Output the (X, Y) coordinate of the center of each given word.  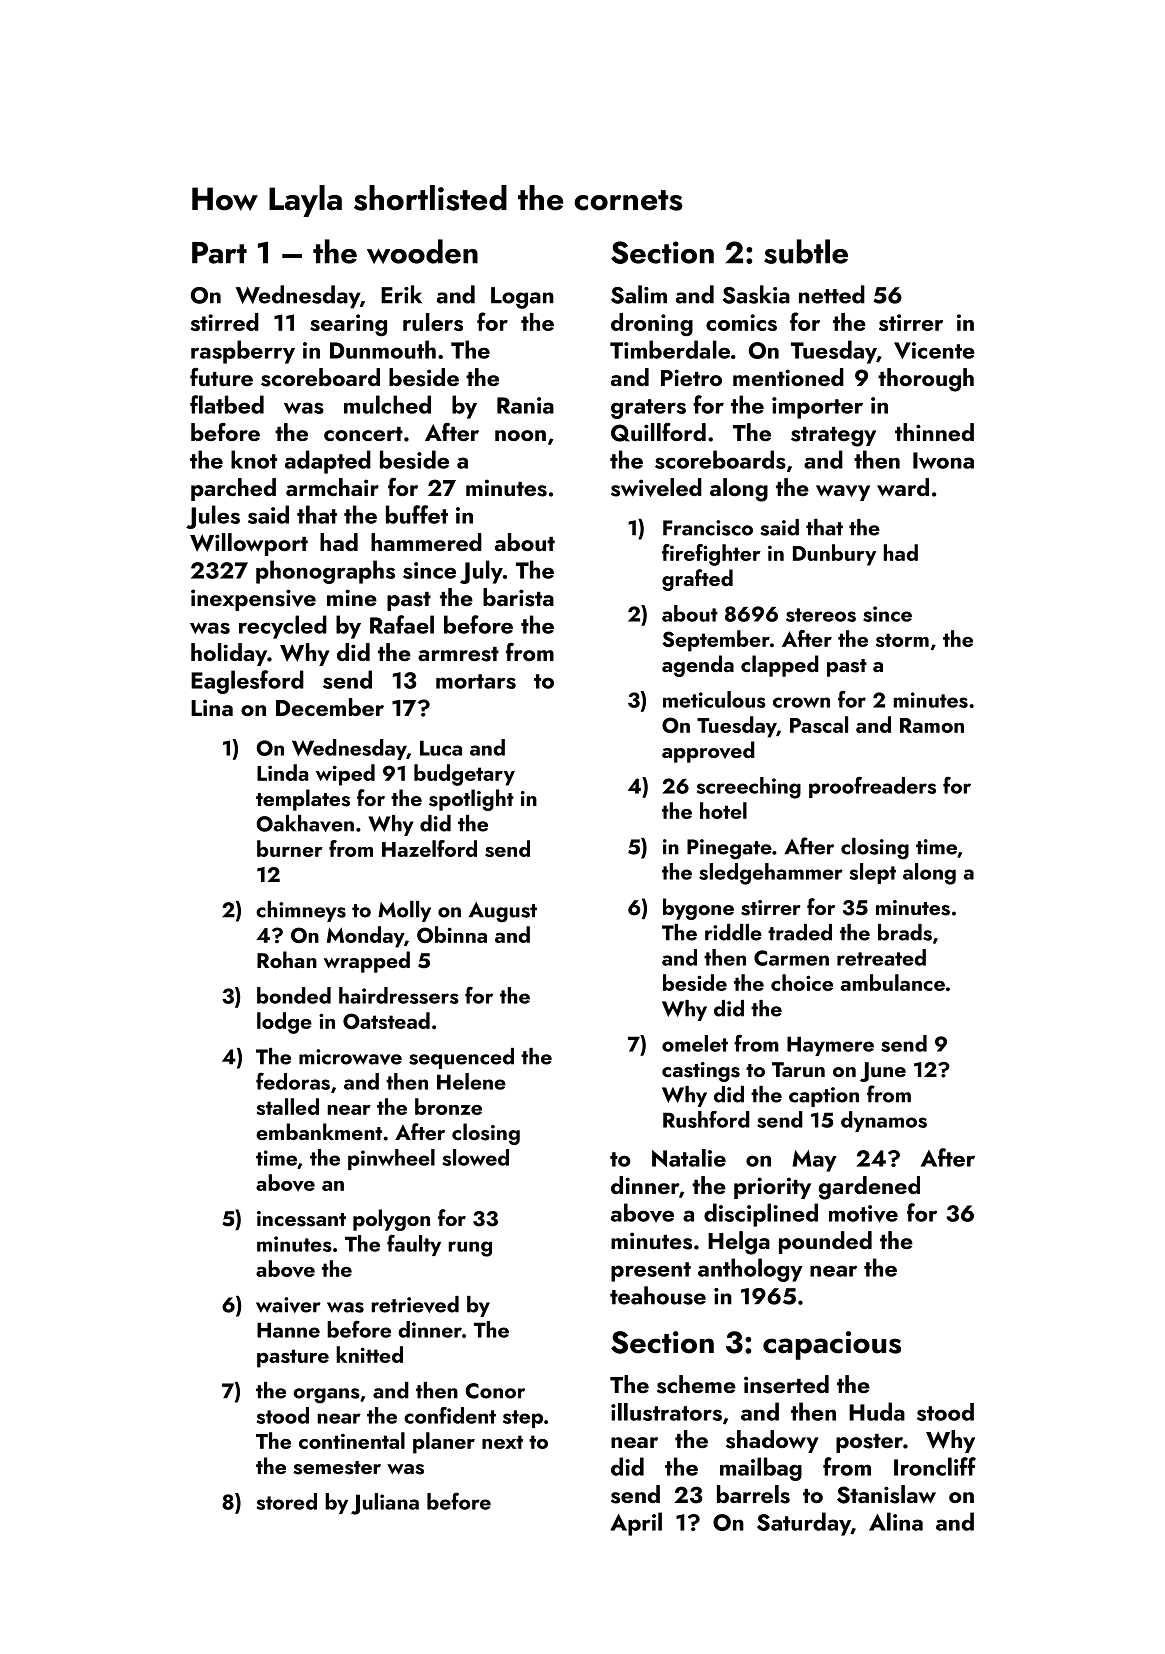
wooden (422, 251)
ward (903, 487)
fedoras (293, 1081)
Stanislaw (886, 1494)
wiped (345, 775)
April (636, 1524)
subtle (806, 251)
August (503, 912)
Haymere (830, 1046)
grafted (697, 580)
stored (287, 1501)
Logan (522, 298)
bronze (448, 1106)
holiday (229, 654)
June (883, 1072)
